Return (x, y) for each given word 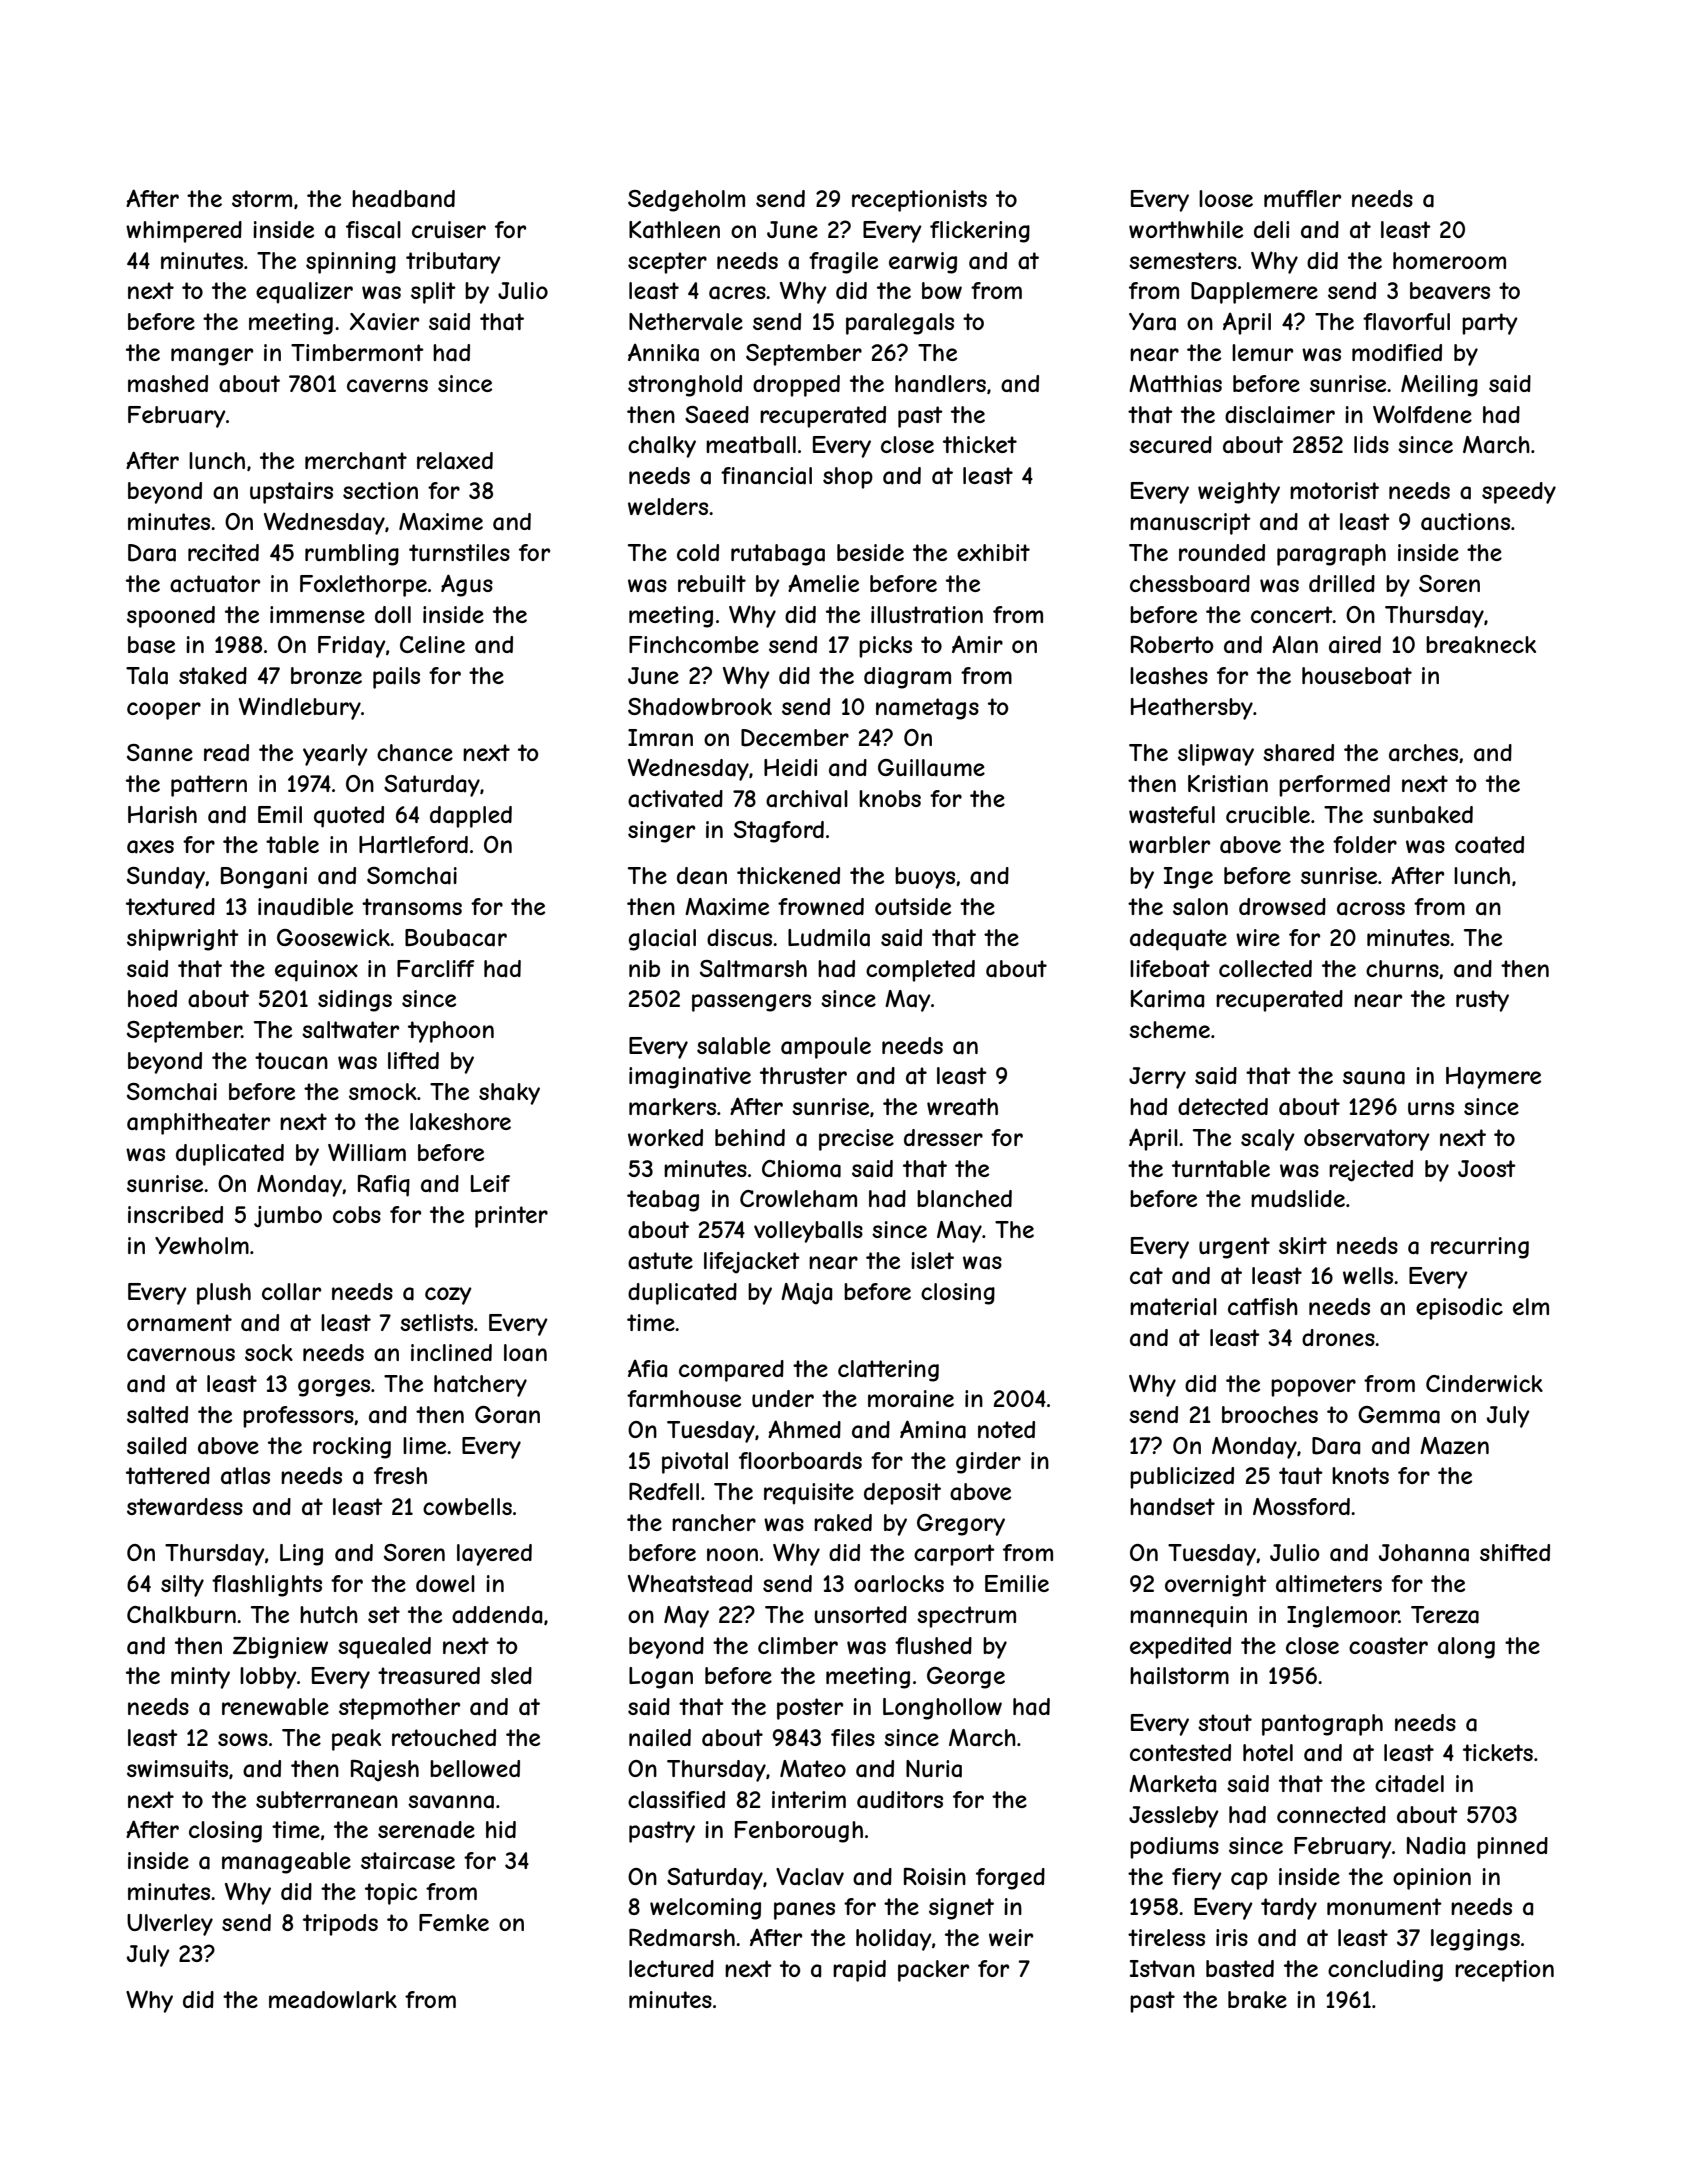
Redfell (664, 1491)
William (367, 1152)
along (1466, 1648)
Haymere (1493, 1078)
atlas (245, 1476)
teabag (663, 1201)
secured (1170, 444)
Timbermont (357, 352)
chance (415, 753)
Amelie (823, 583)
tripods (340, 1925)
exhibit (993, 552)
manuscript (1190, 524)
